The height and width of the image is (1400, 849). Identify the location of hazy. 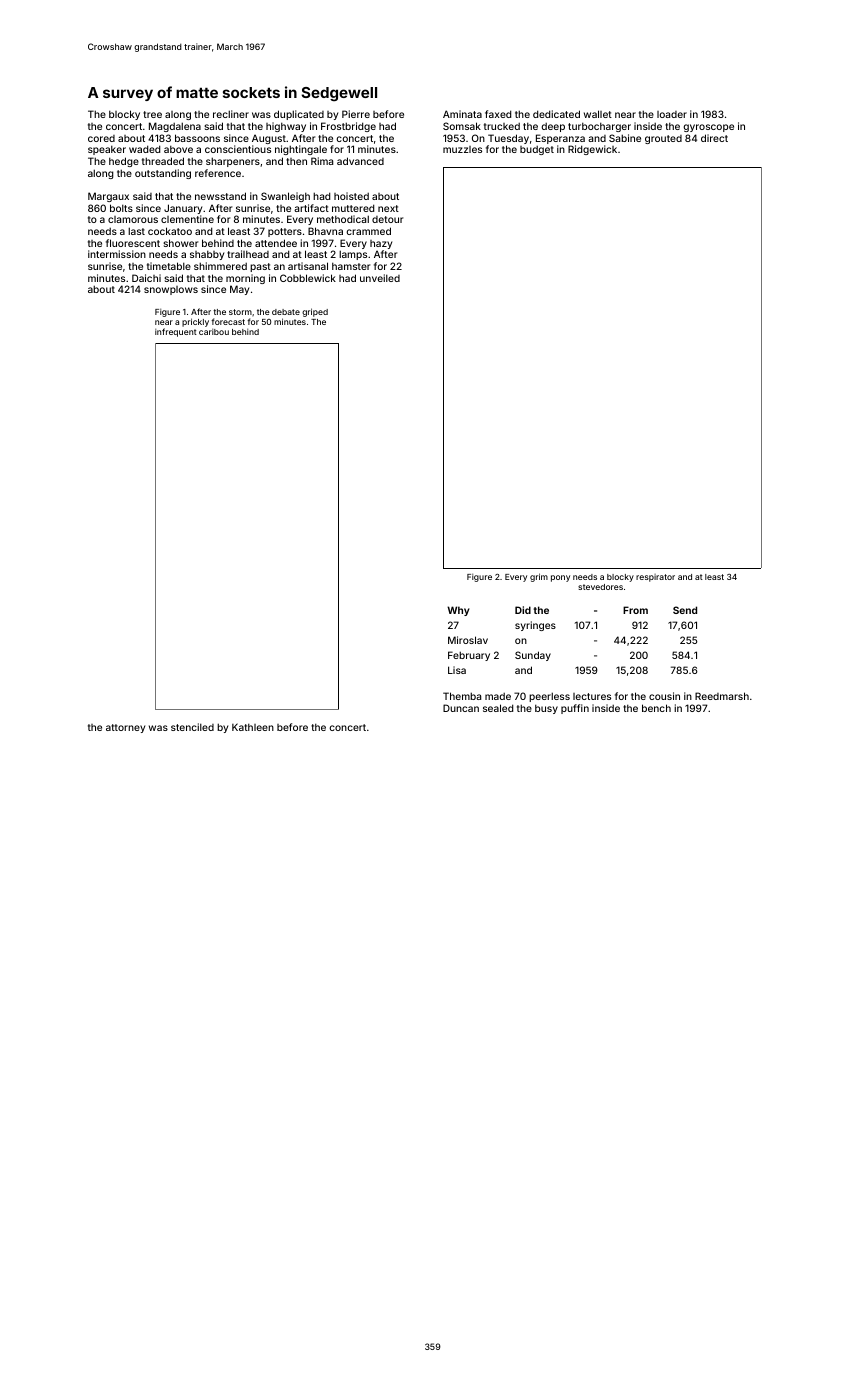
(381, 244).
